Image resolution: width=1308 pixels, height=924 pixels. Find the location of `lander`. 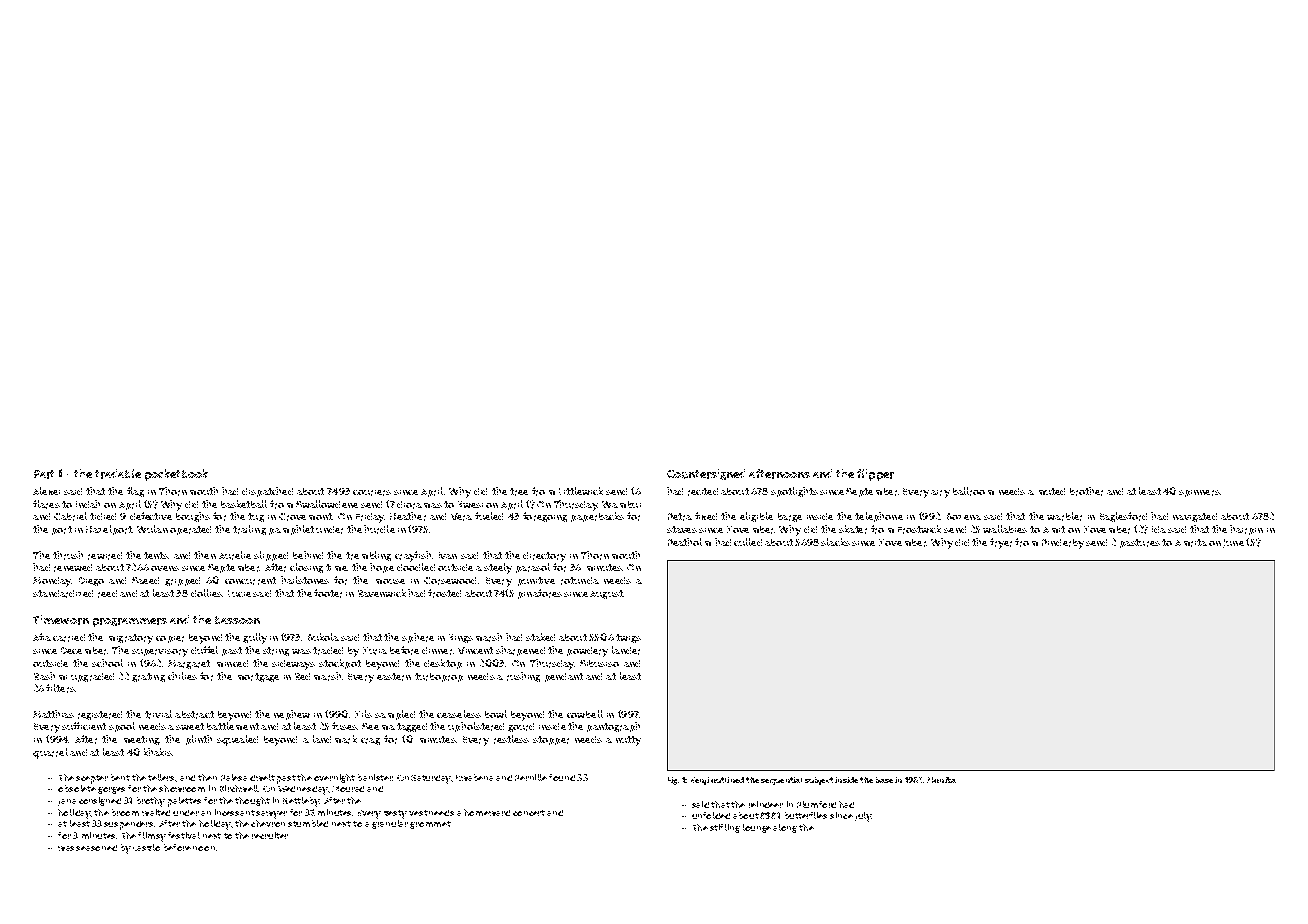

lander is located at coordinates (626, 650).
